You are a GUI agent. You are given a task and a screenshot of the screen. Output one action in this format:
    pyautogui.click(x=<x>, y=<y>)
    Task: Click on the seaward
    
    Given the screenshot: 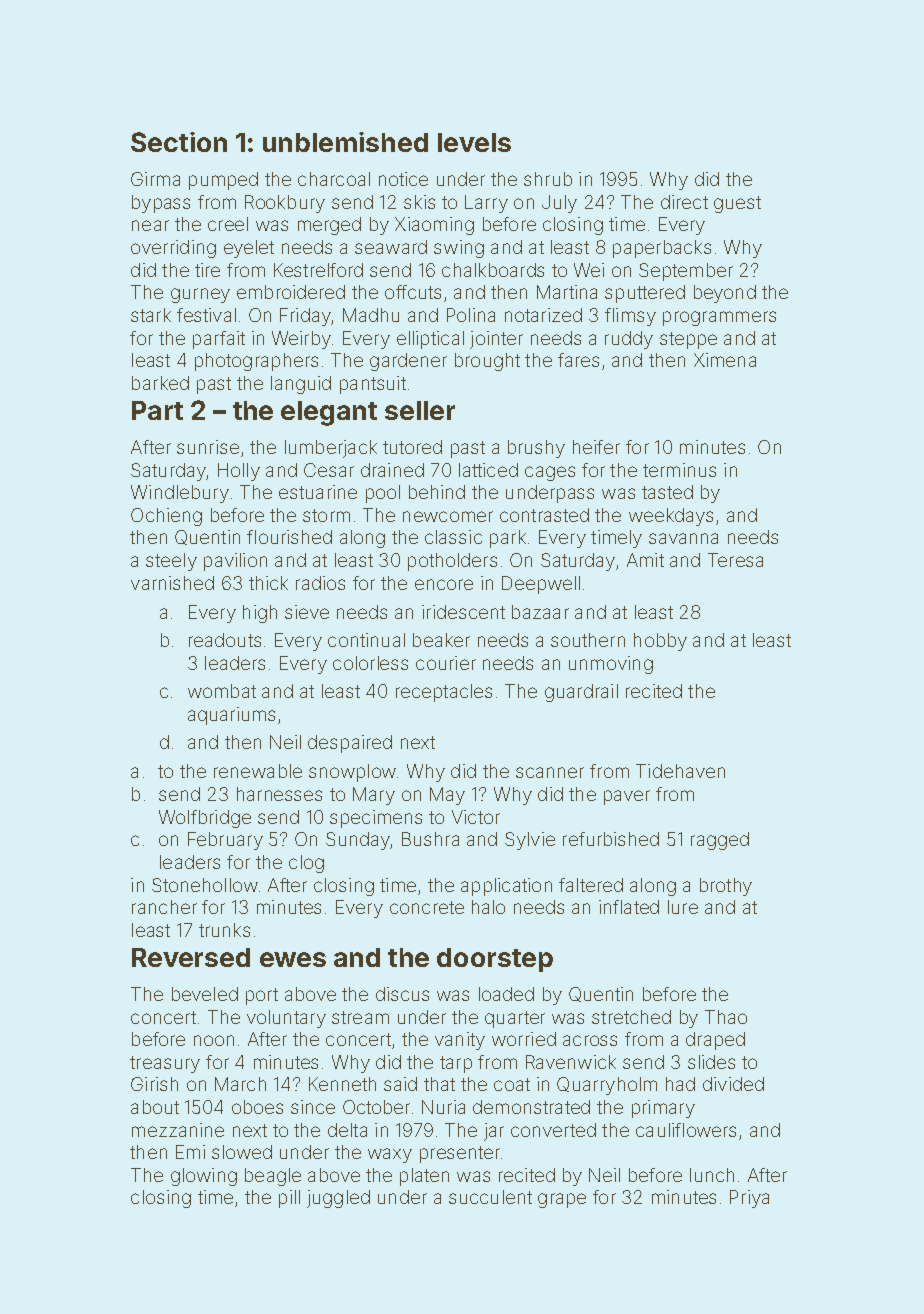 What is the action you would take?
    pyautogui.click(x=391, y=247)
